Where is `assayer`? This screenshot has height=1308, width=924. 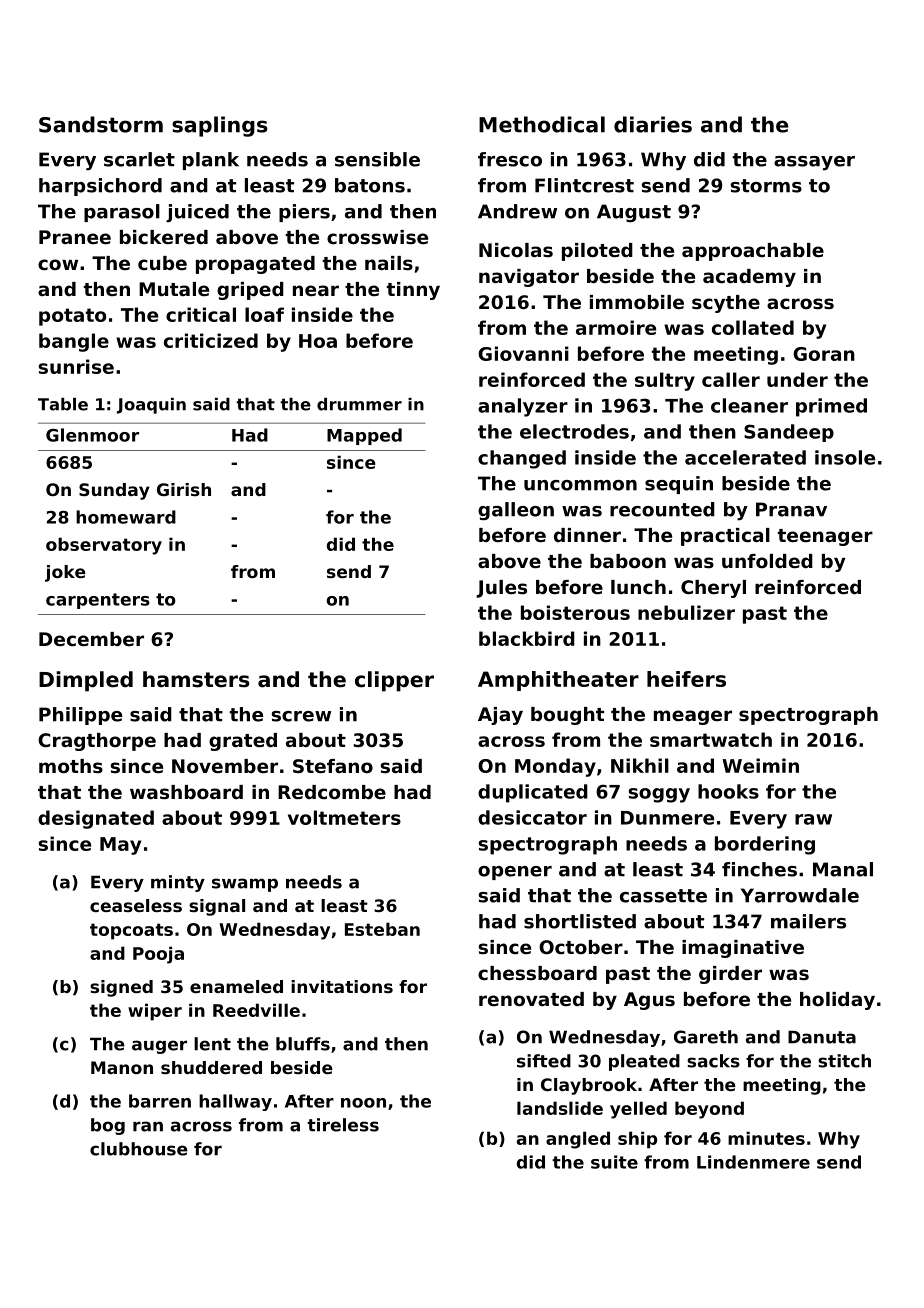 assayer is located at coordinates (814, 163).
